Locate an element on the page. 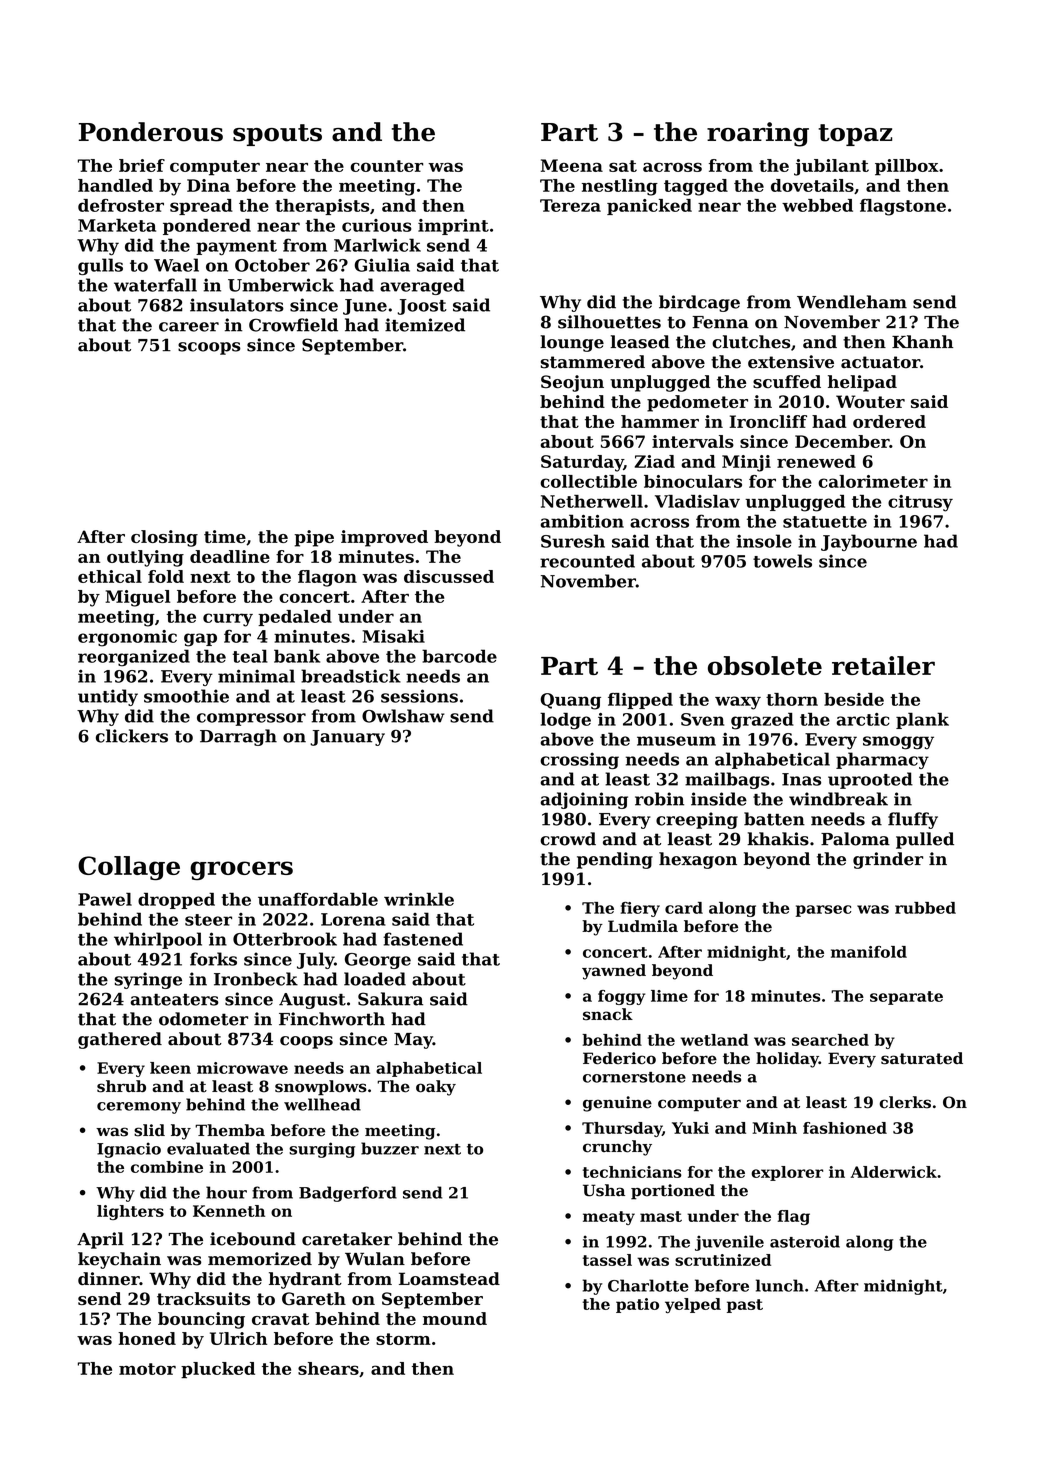 Image resolution: width=1045 pixels, height=1484 pixels. shears is located at coordinates (328, 1368).
